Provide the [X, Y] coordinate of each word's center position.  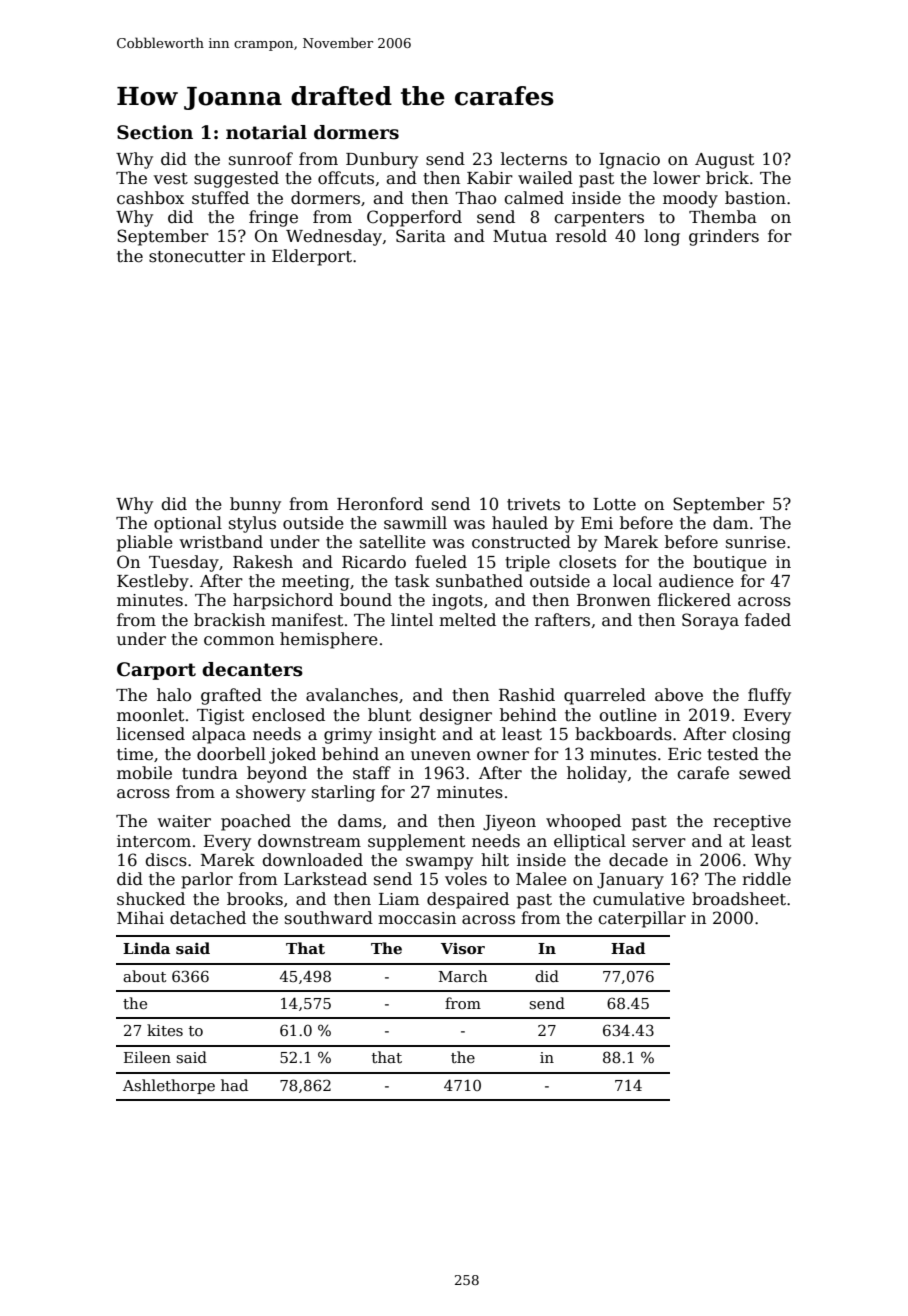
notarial [266, 132]
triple [527, 563]
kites [165, 1030]
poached [256, 822]
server [659, 843]
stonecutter [197, 257]
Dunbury [382, 160]
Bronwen [614, 600]
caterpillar [642, 919]
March [463, 976]
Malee [541, 879]
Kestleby [153, 582]
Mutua [520, 236]
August [724, 161]
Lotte [614, 504]
